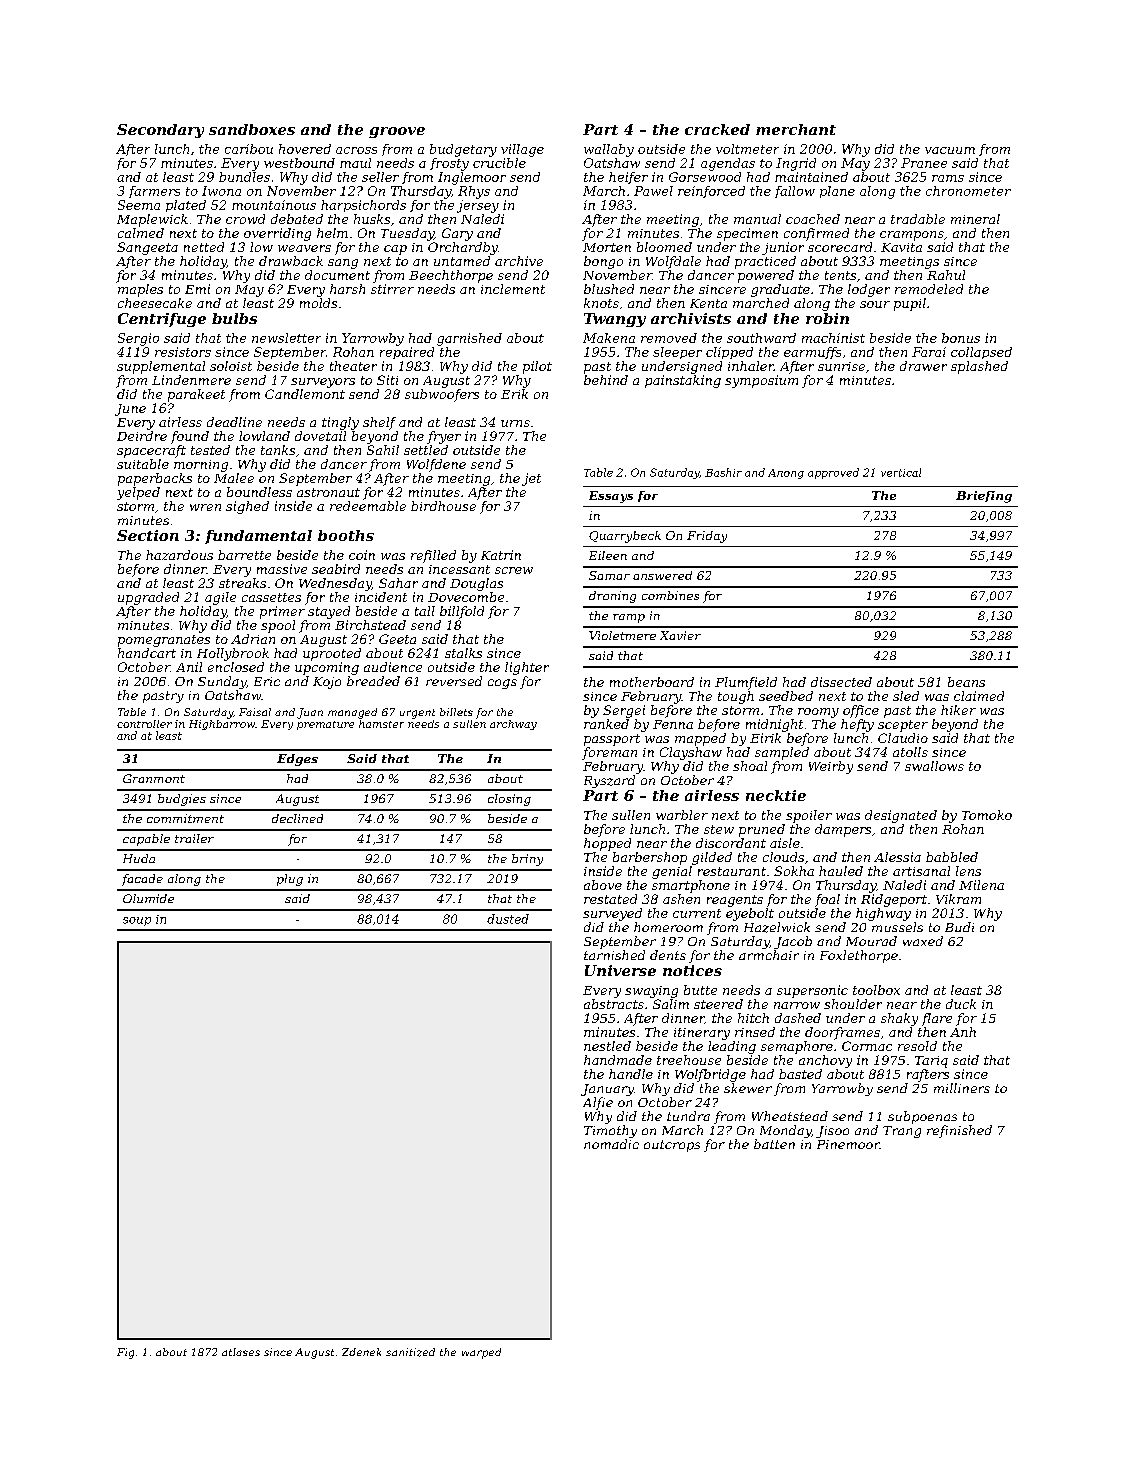 This screenshot has height=1469, width=1135. Describe the element at coordinates (609, 150) in the screenshot. I see `wallaby` at that location.
